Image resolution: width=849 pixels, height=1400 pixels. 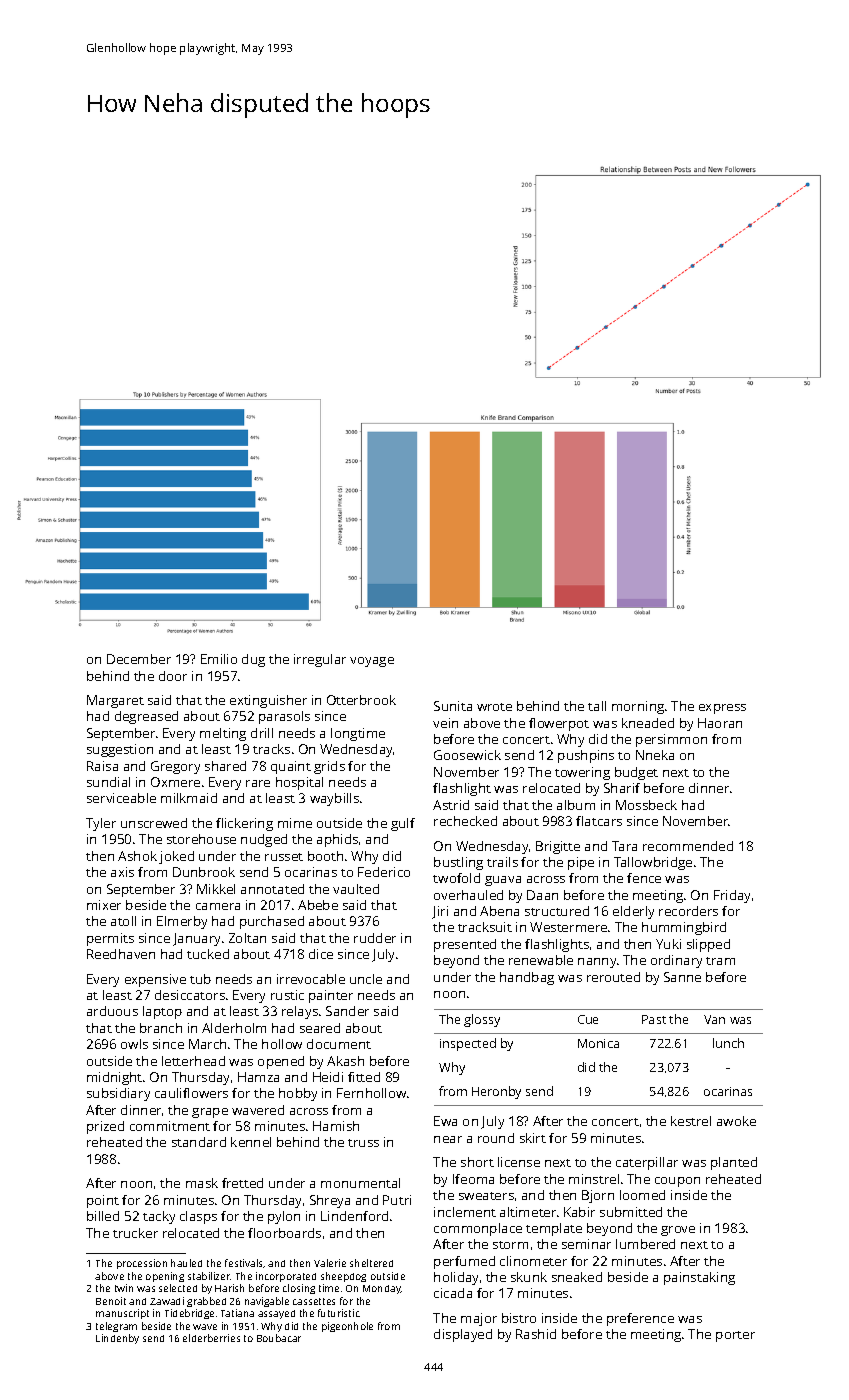 I want to click on elderly, so click(x=633, y=912).
